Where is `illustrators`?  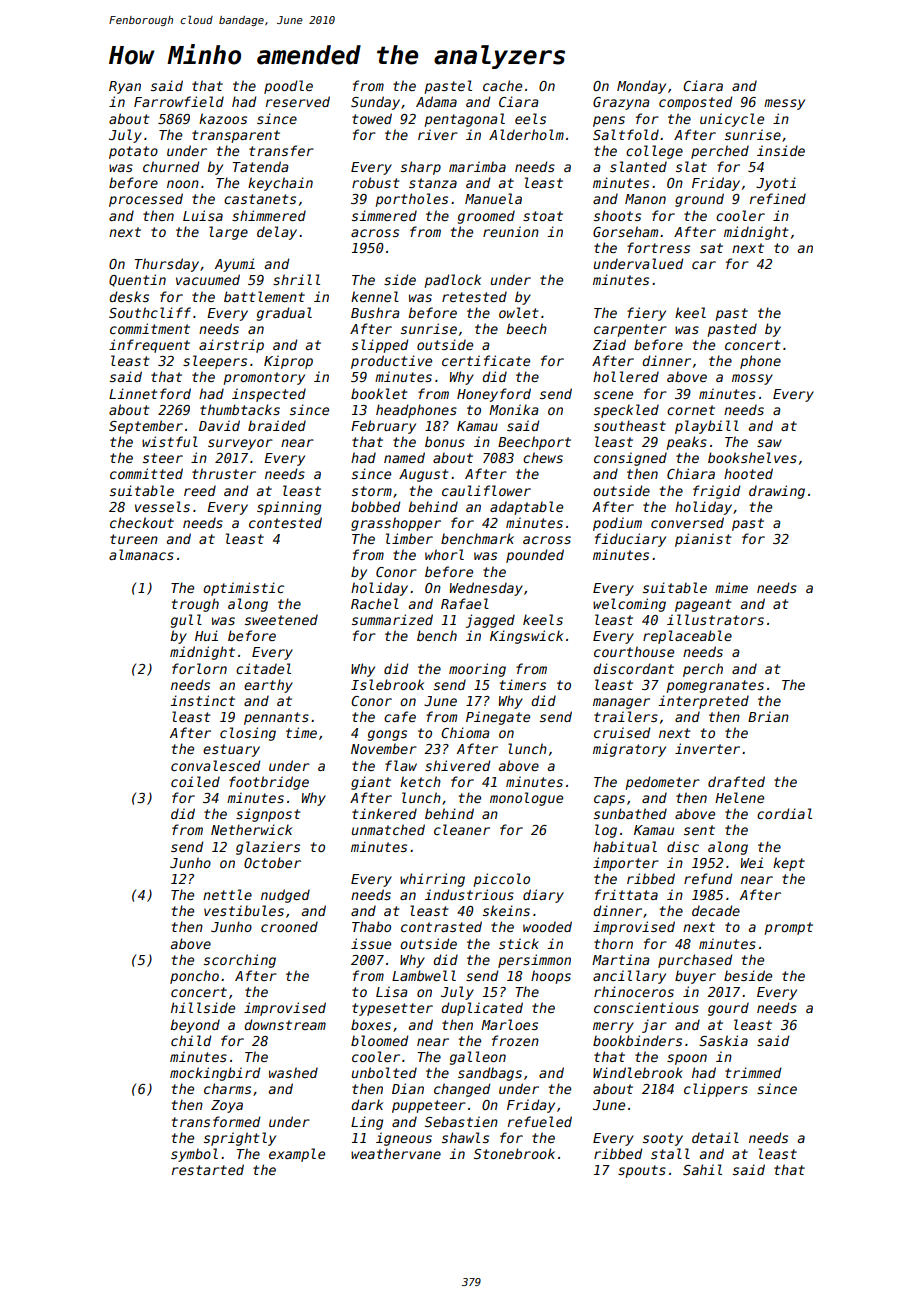 illustrators is located at coordinates (715, 619).
